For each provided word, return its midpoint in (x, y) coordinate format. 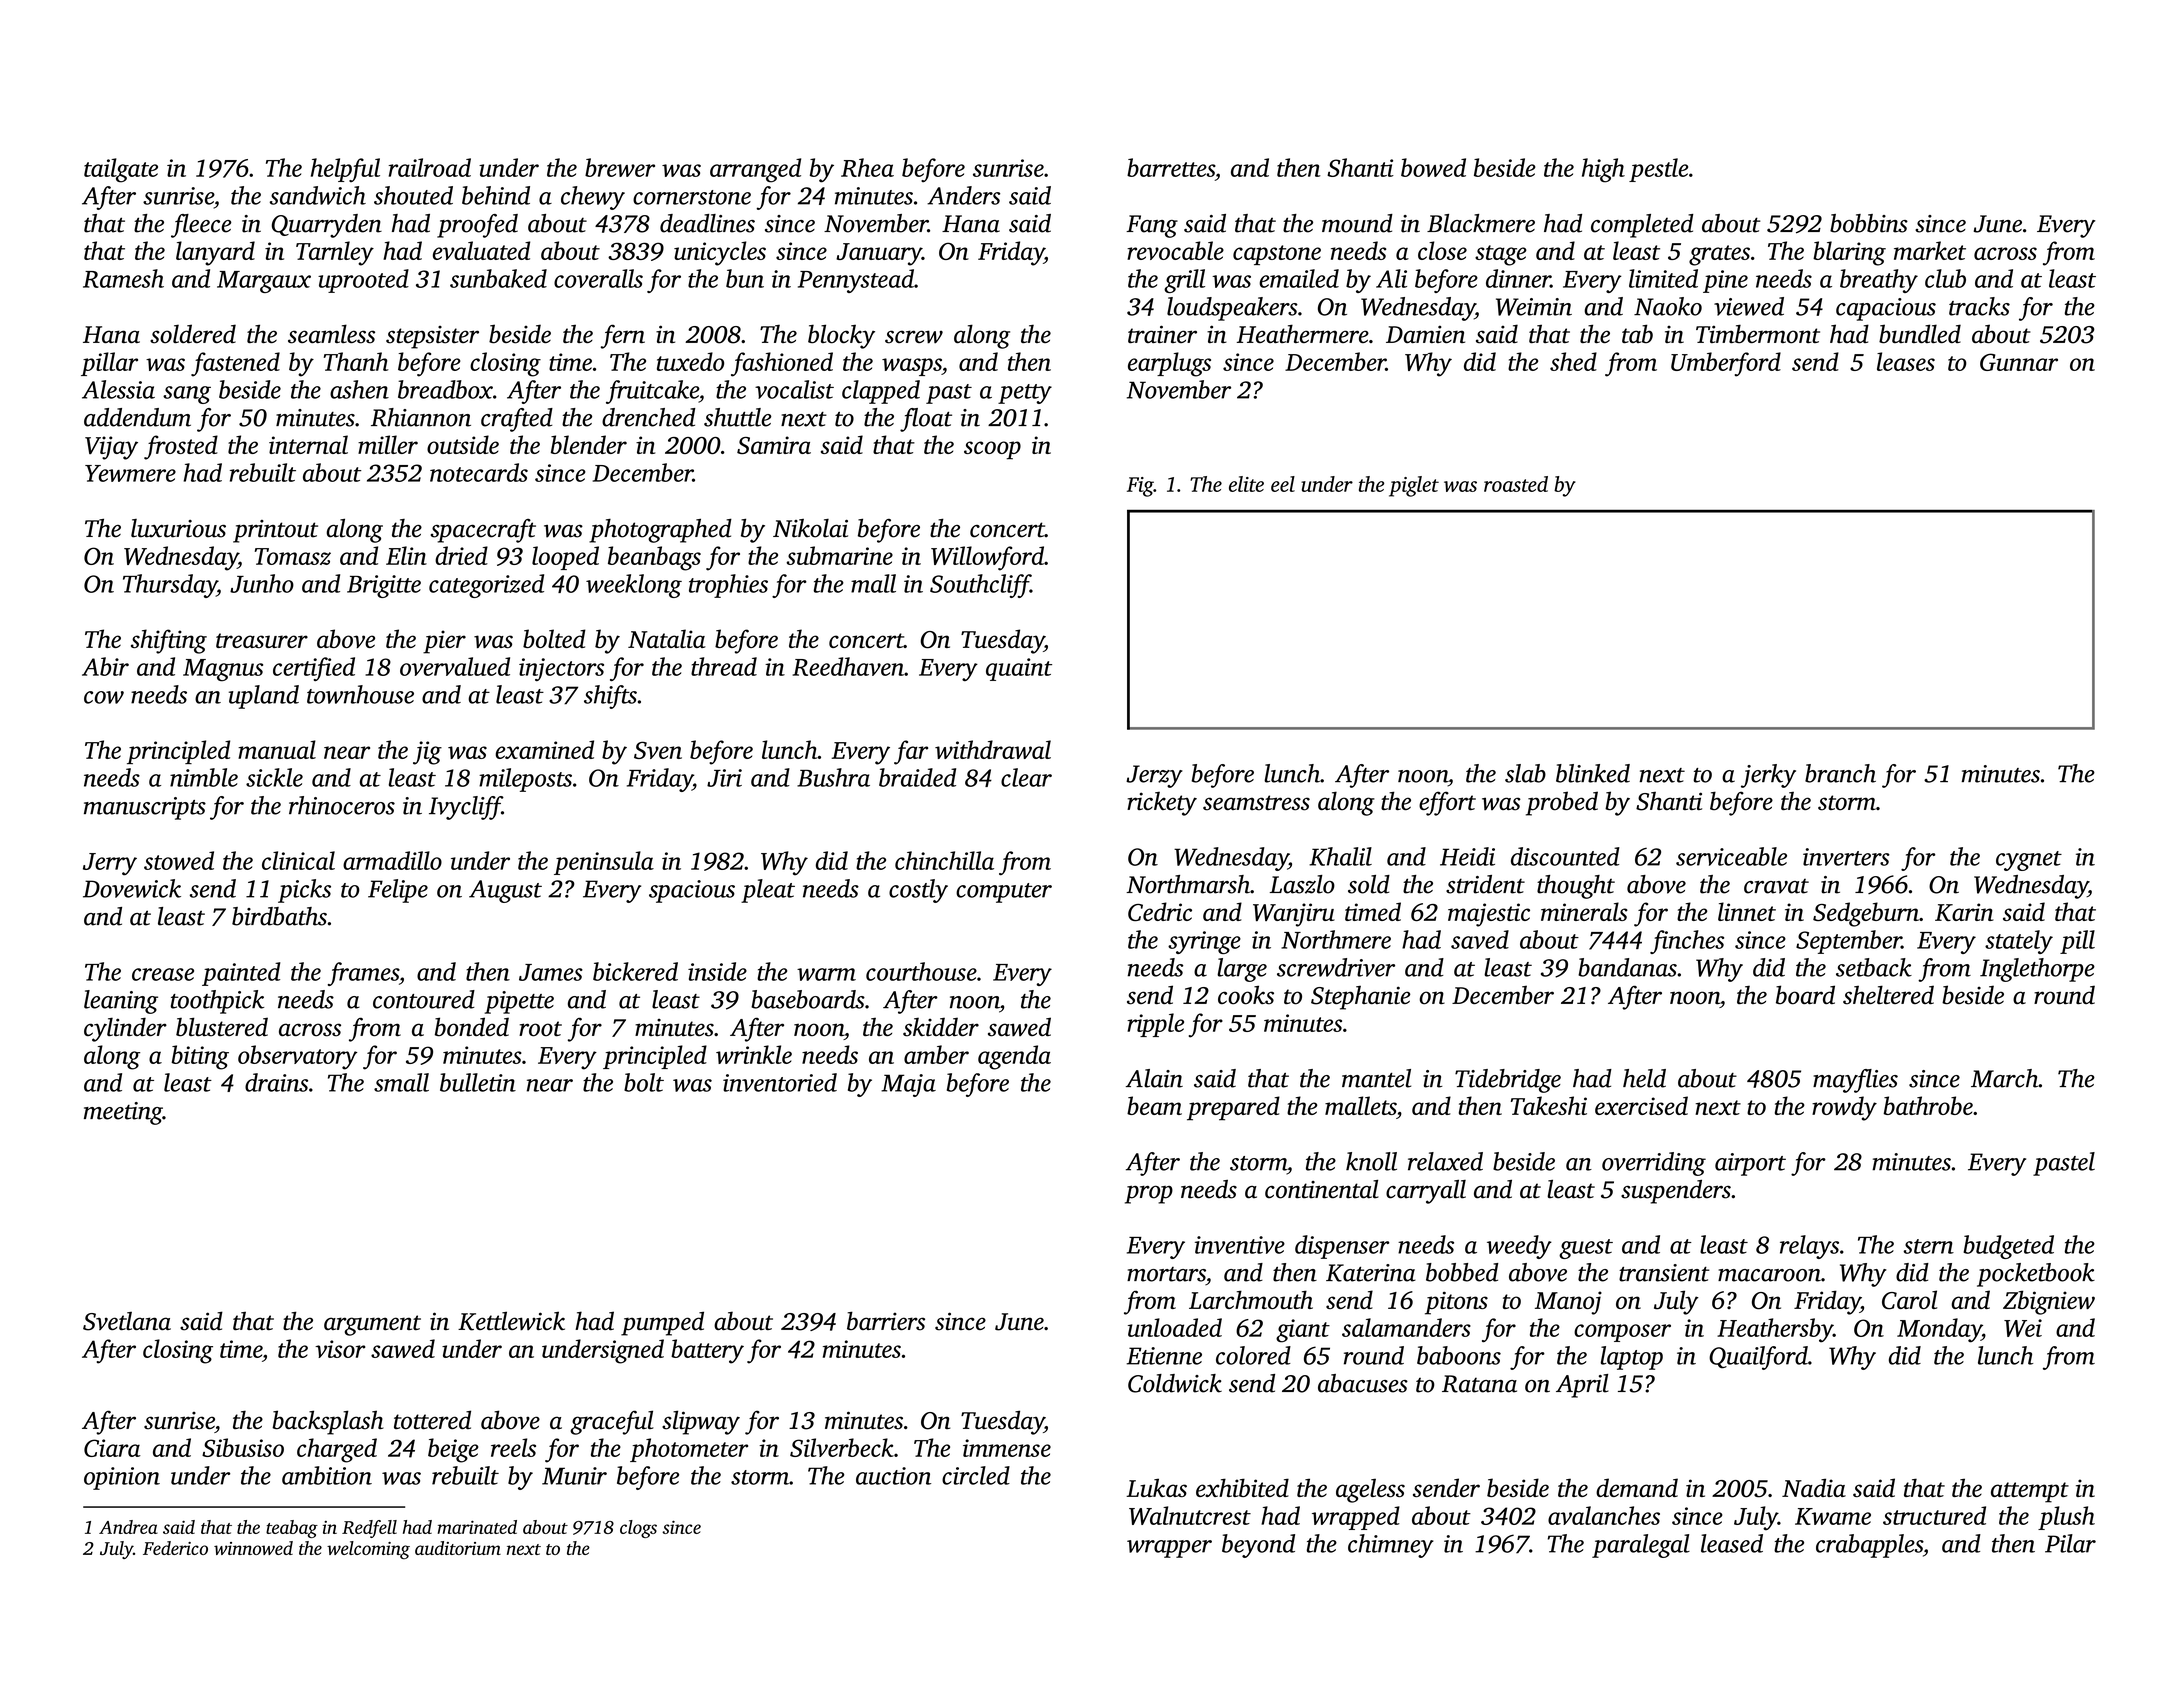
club (1945, 278)
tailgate (121, 170)
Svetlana (127, 1321)
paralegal (1641, 1546)
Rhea (867, 167)
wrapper (1169, 1549)
